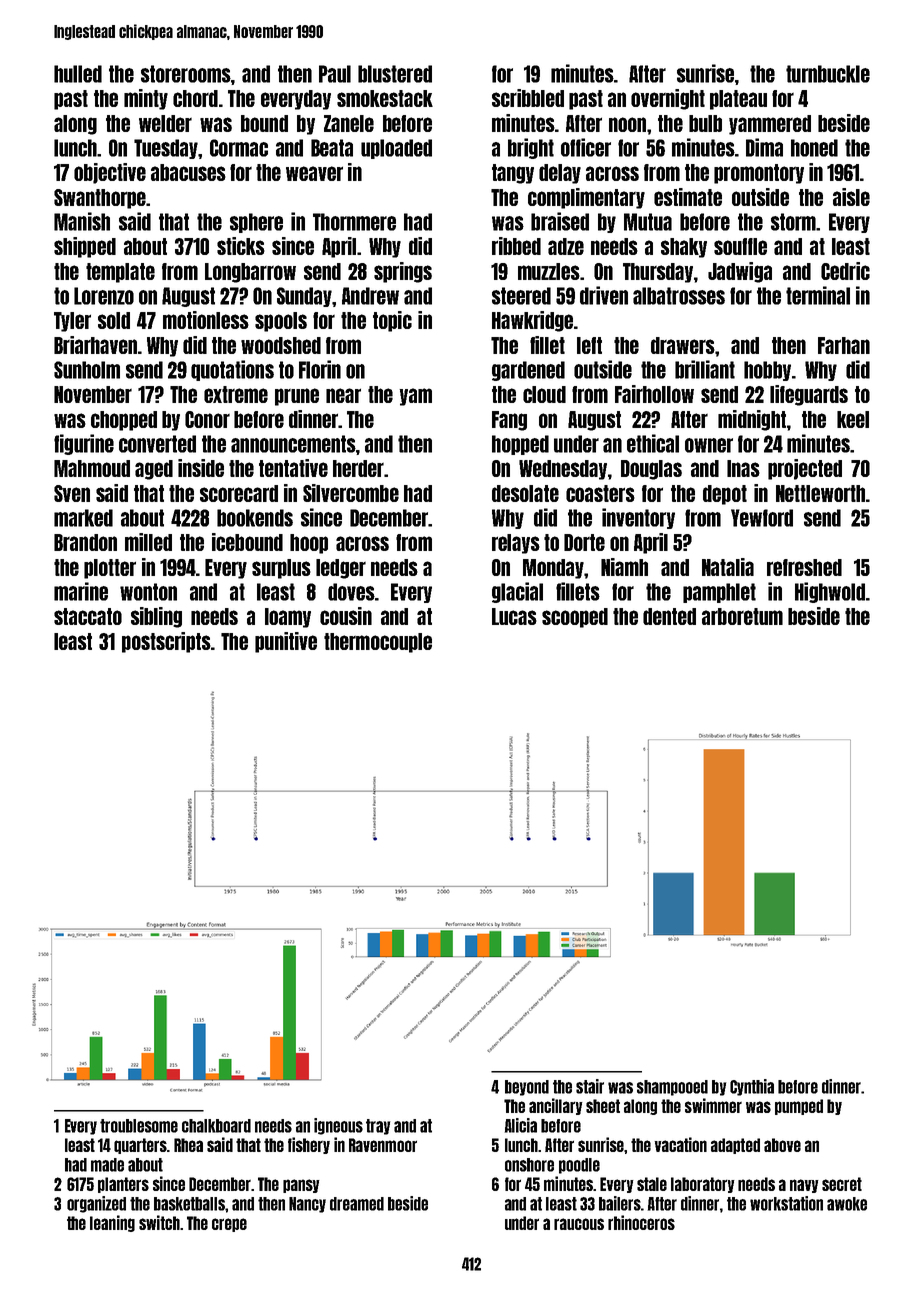  Describe the element at coordinates (186, 74) in the image. I see `storerooms` at that location.
